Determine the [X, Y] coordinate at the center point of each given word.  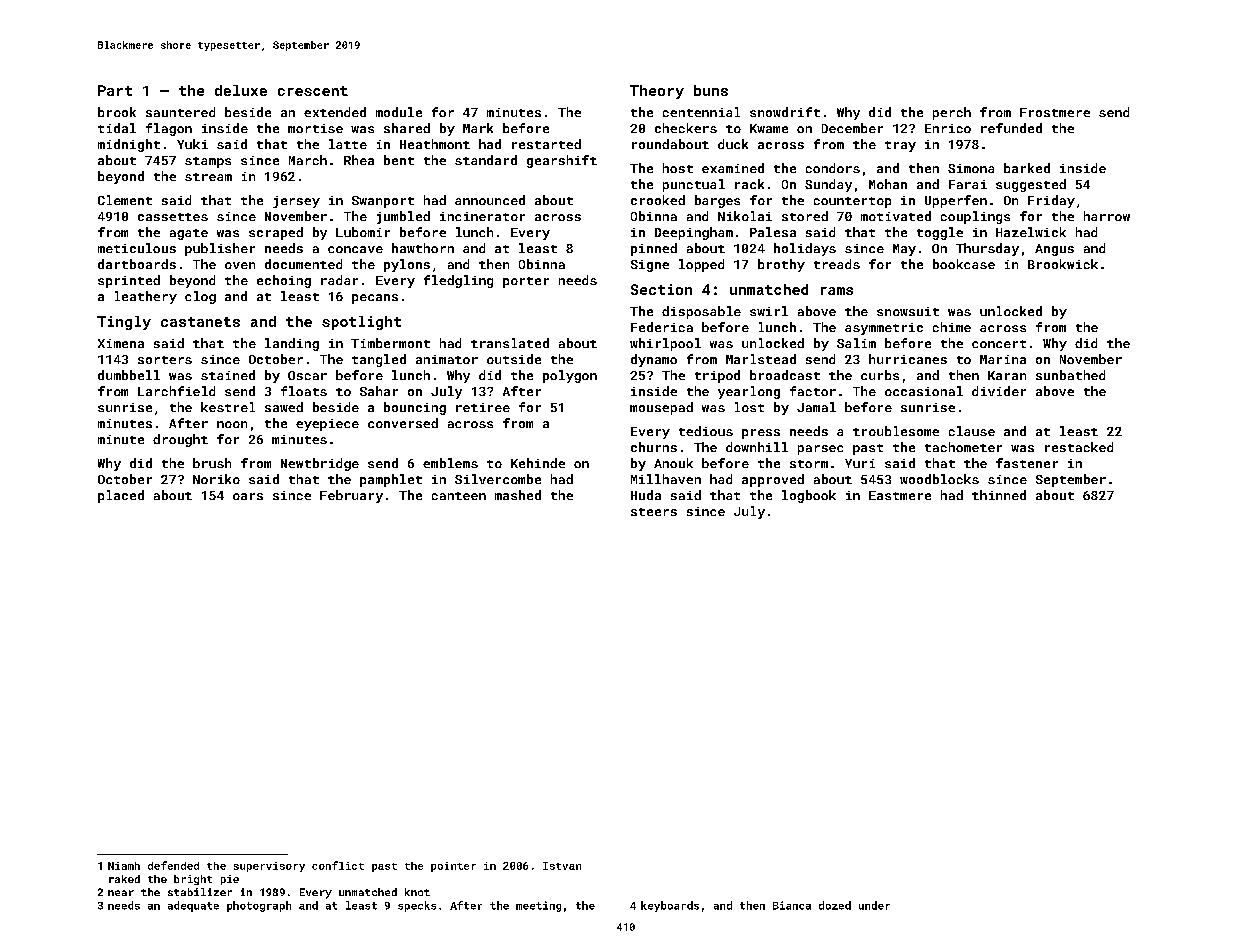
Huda [646, 495]
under [874, 905]
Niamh [124, 866]
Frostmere [1055, 112]
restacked [1079, 447]
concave [355, 249]
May [904, 250]
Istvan [562, 866]
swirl [769, 311]
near [121, 893]
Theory [657, 92]
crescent [313, 91]
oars [248, 496]
